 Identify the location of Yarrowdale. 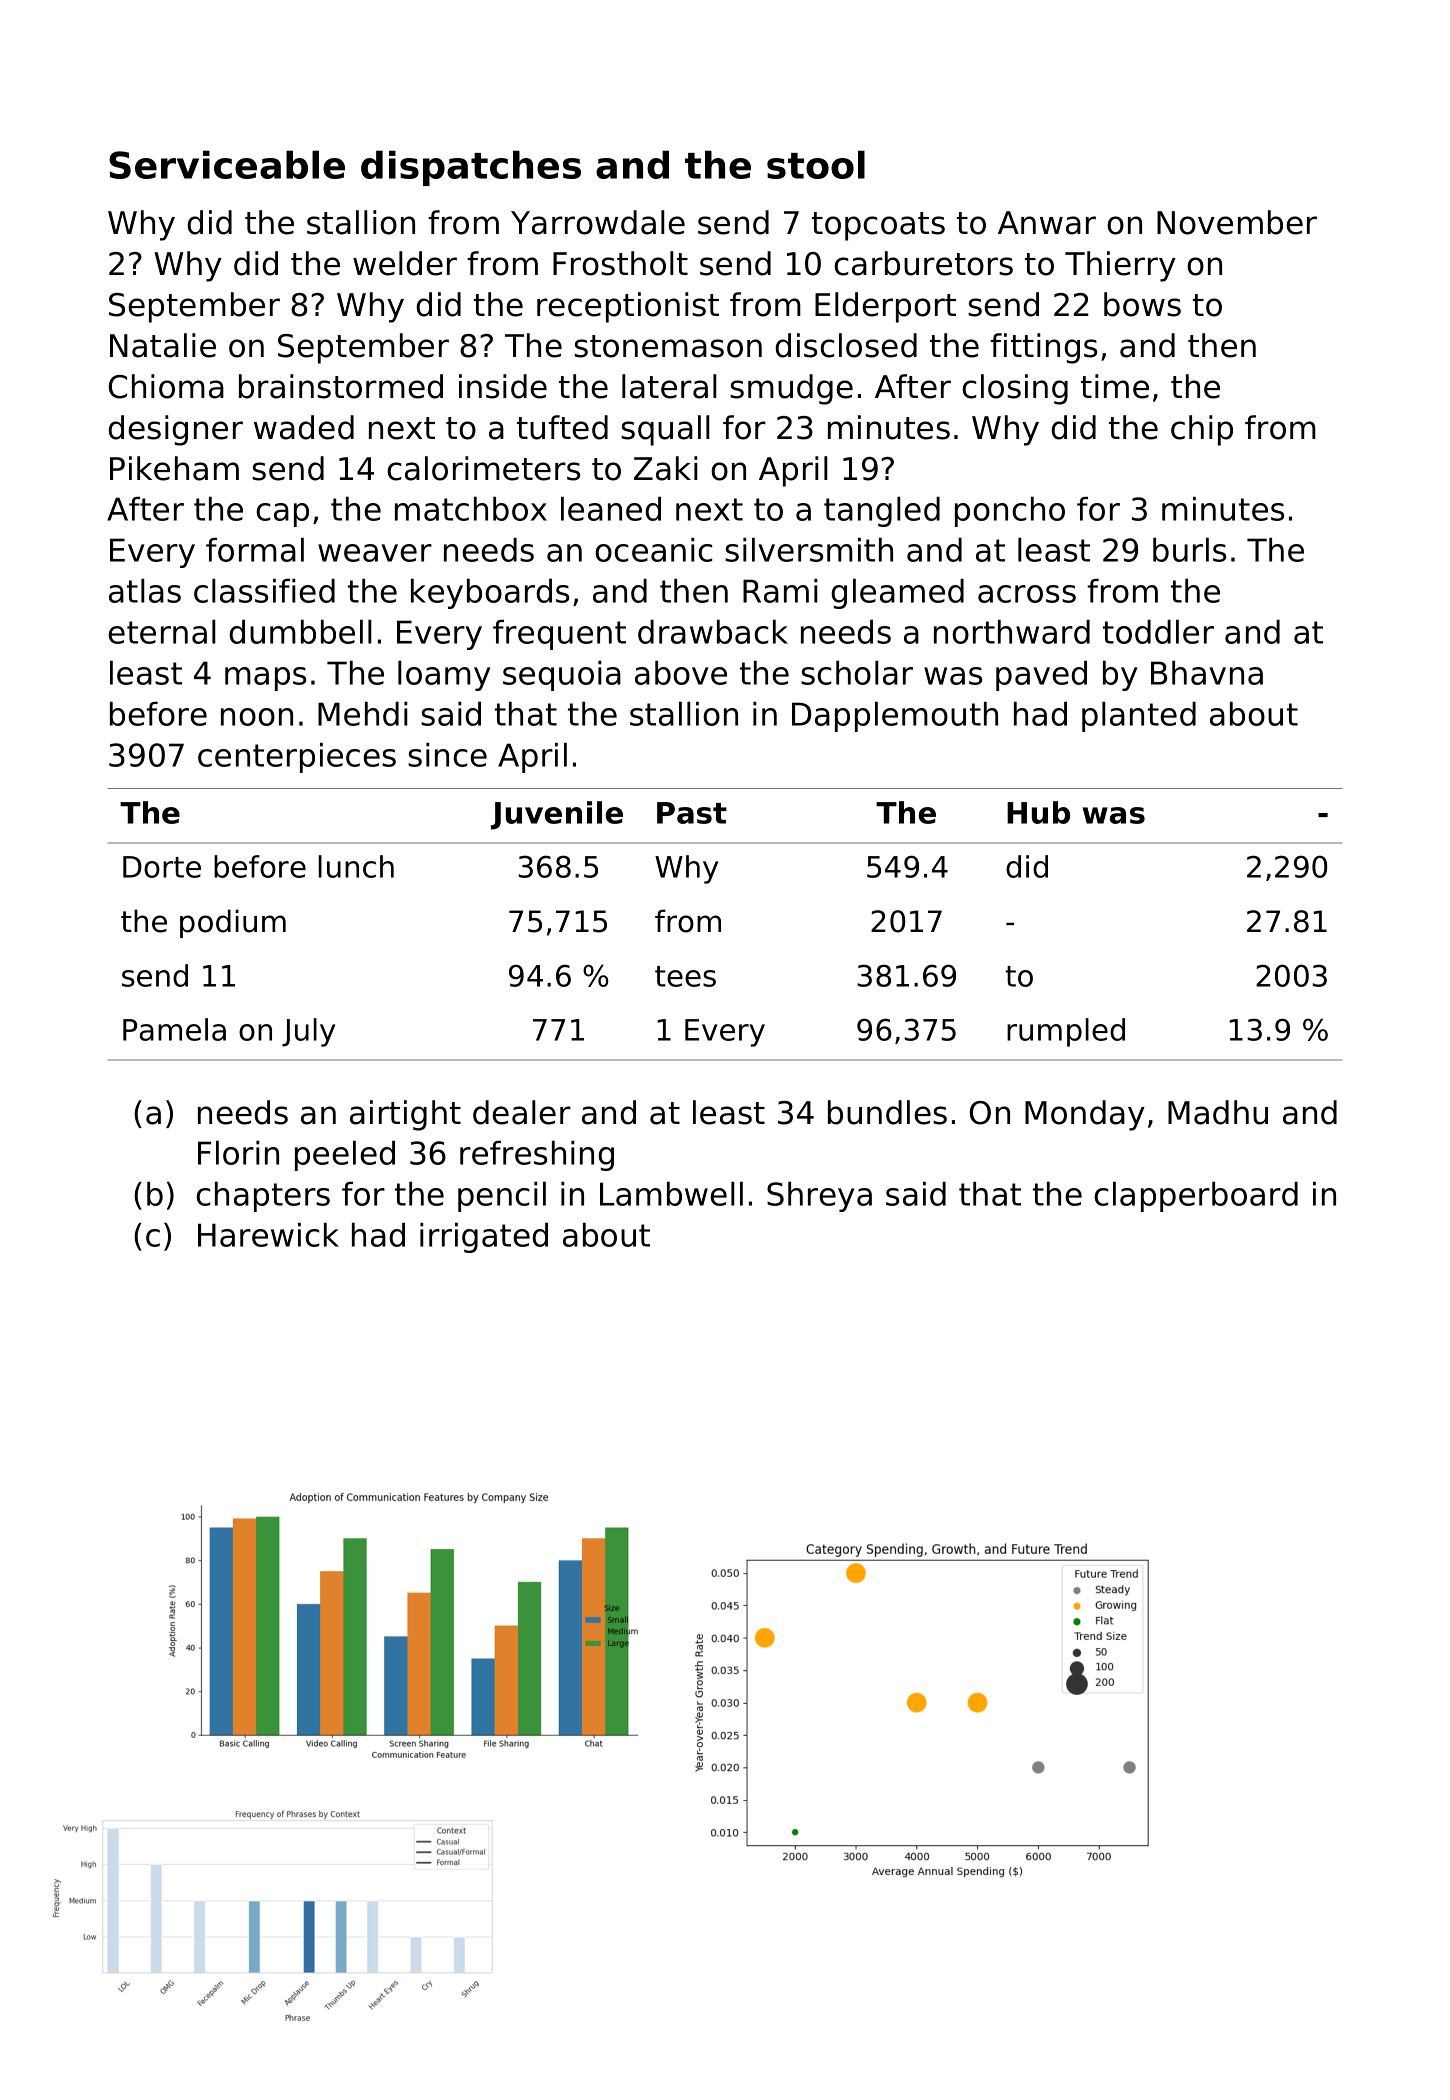
(598, 222).
